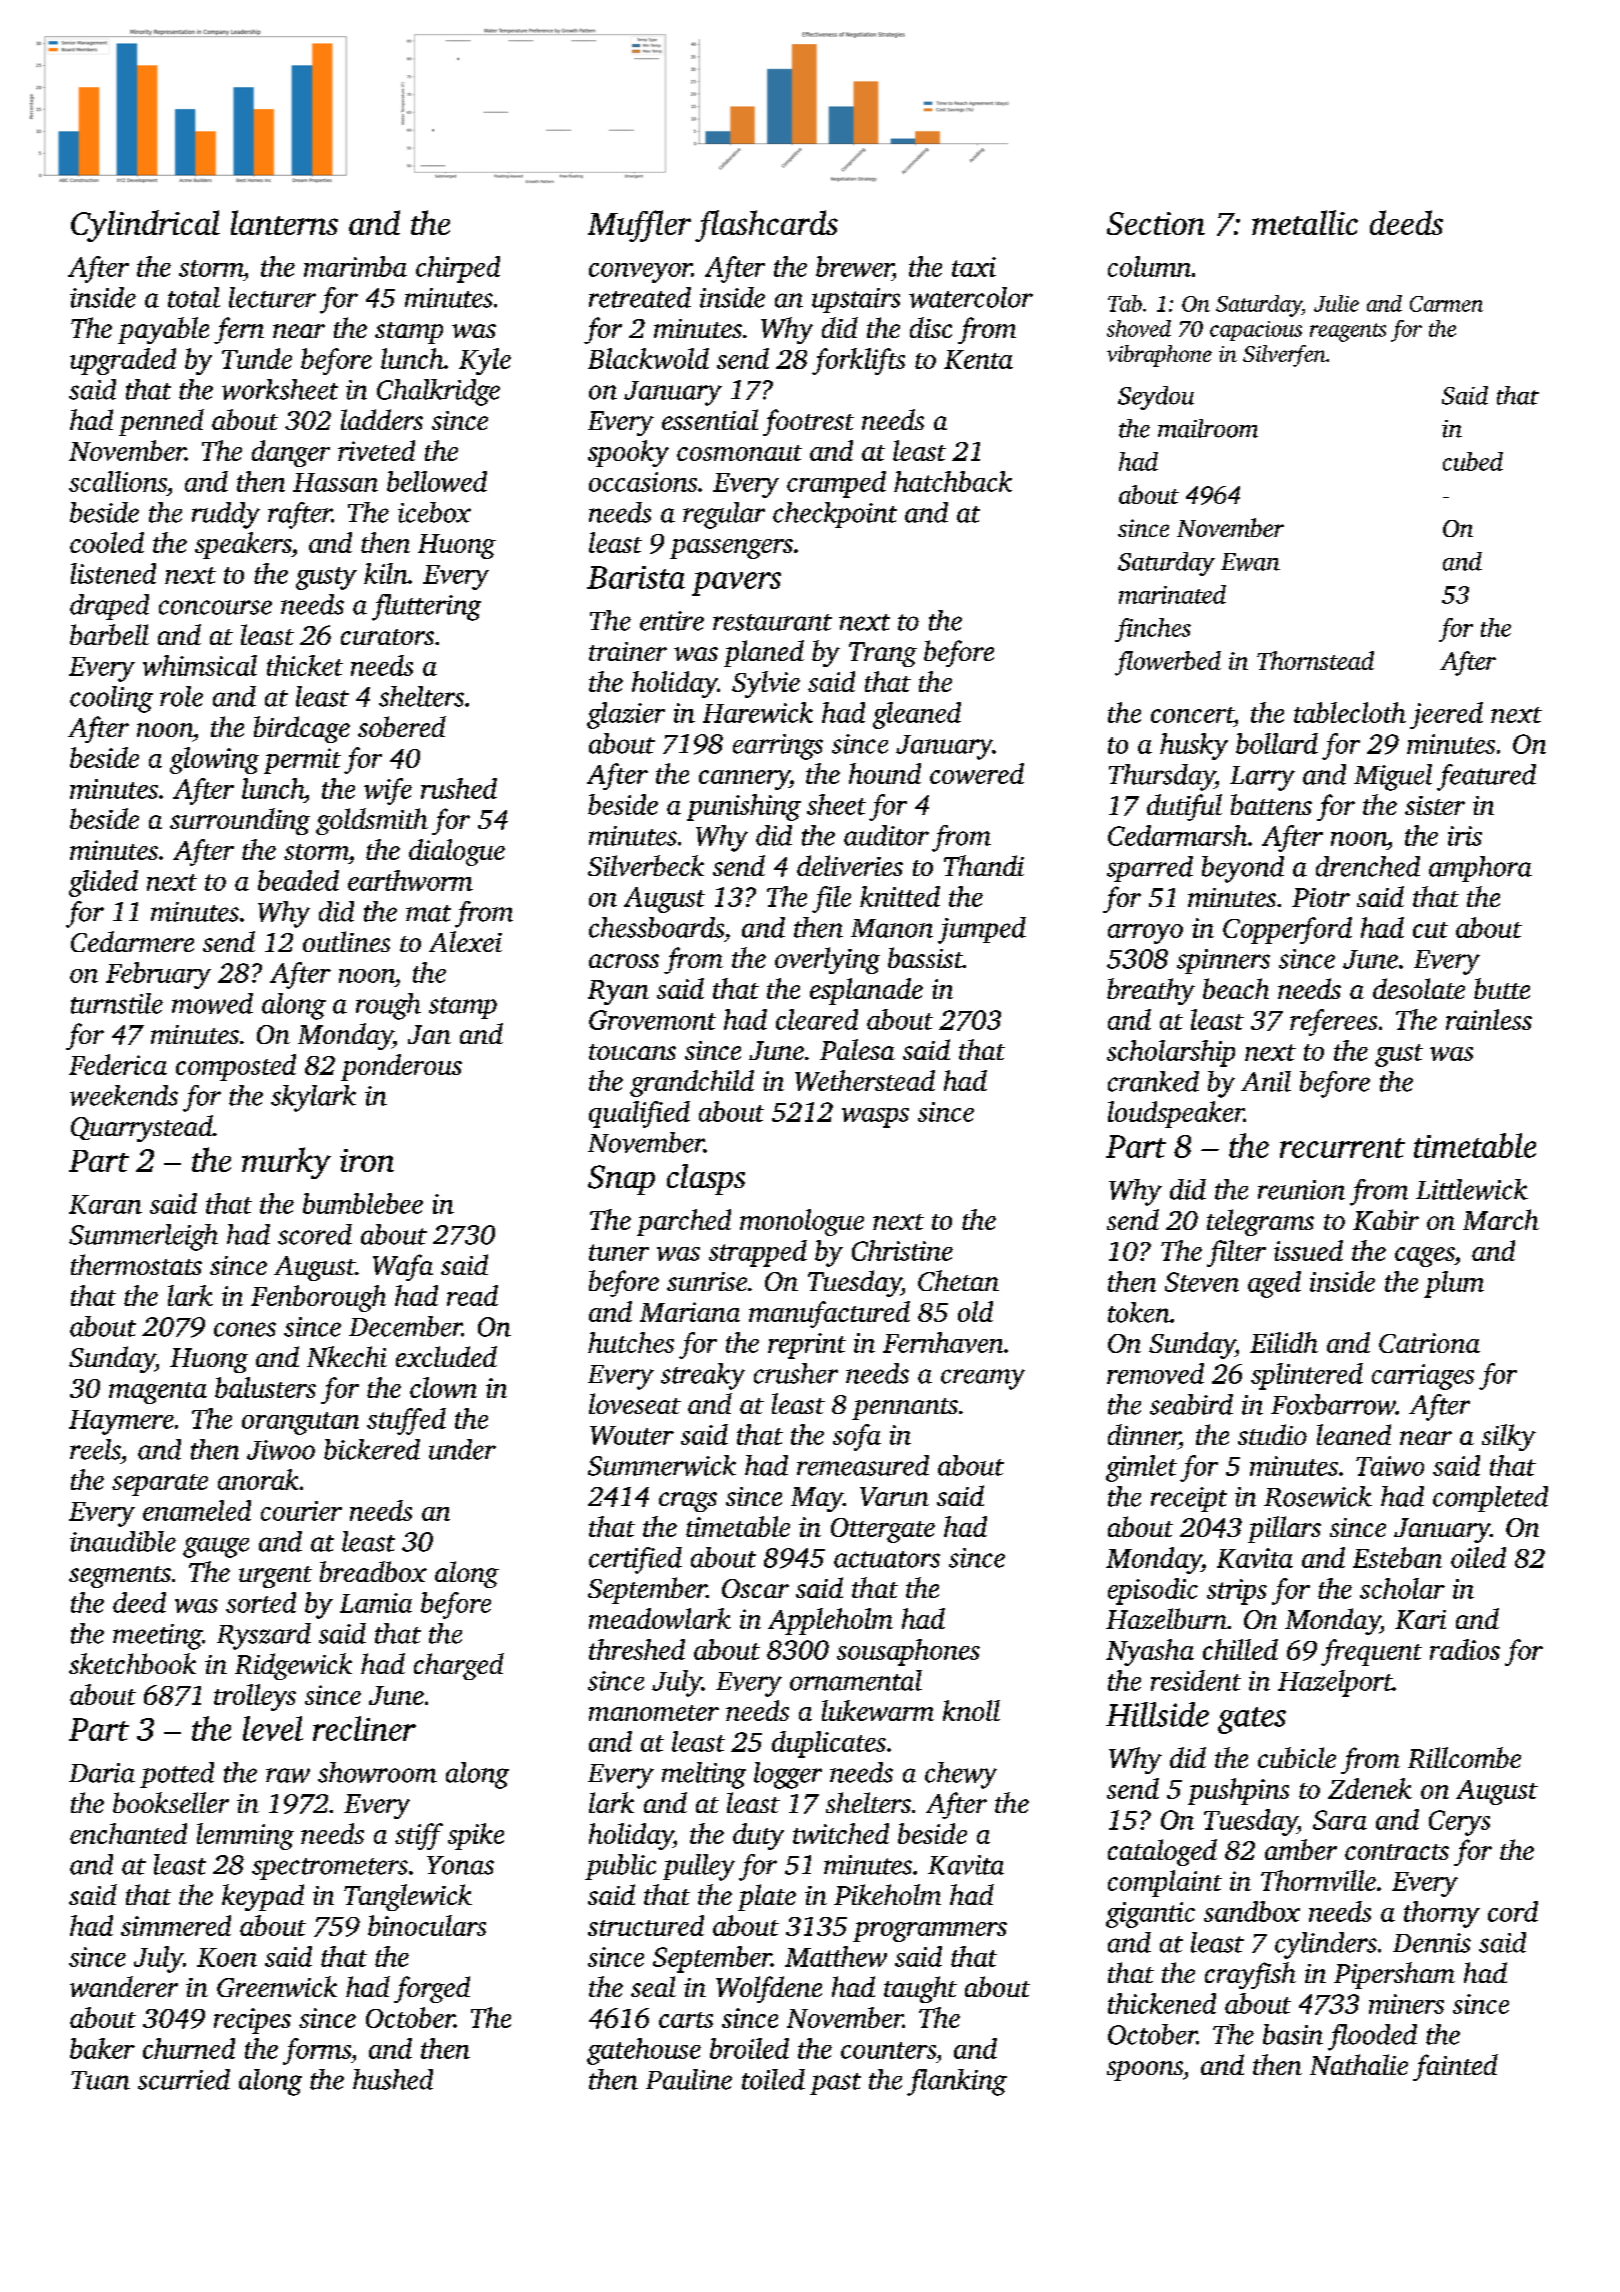  Describe the element at coordinates (1155, 1373) in the screenshot. I see `removed` at that location.
